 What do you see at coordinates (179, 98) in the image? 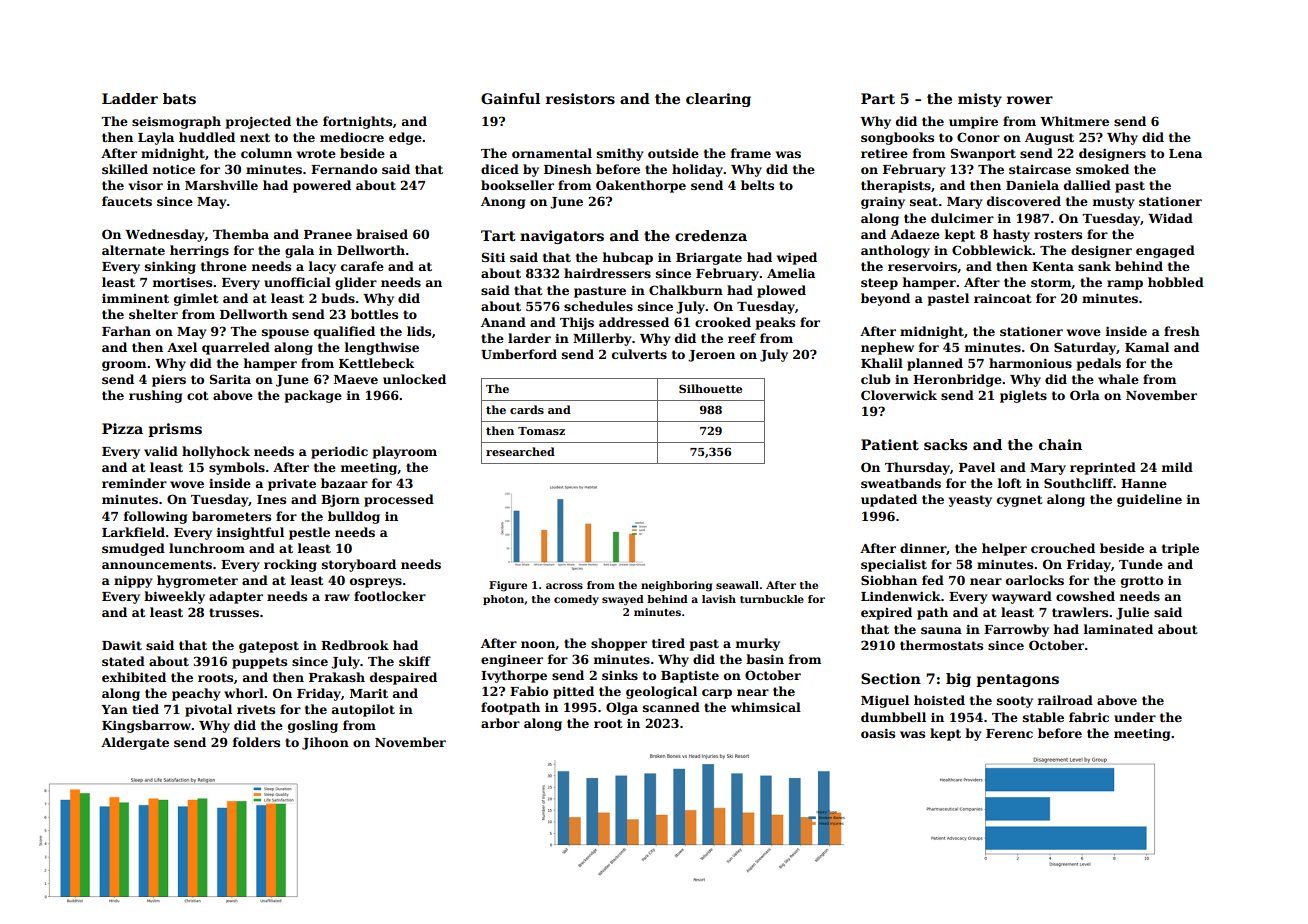
I see `bats` at bounding box center [179, 98].
